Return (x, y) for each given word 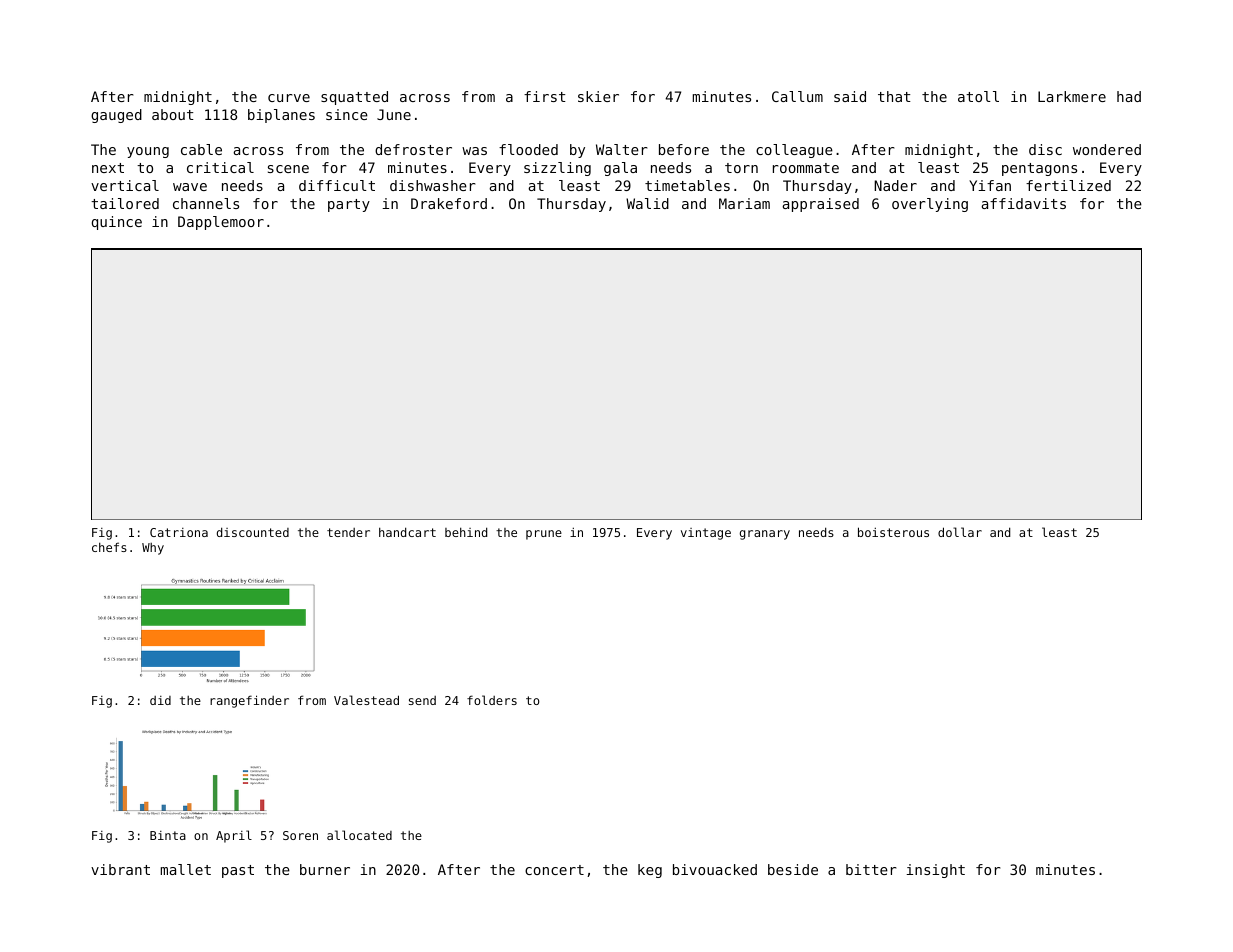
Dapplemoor (221, 223)
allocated (359, 835)
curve (289, 98)
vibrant (120, 869)
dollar (960, 532)
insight (935, 871)
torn (741, 168)
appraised (820, 205)
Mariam (744, 203)
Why (153, 549)
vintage (706, 534)
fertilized (1068, 185)
